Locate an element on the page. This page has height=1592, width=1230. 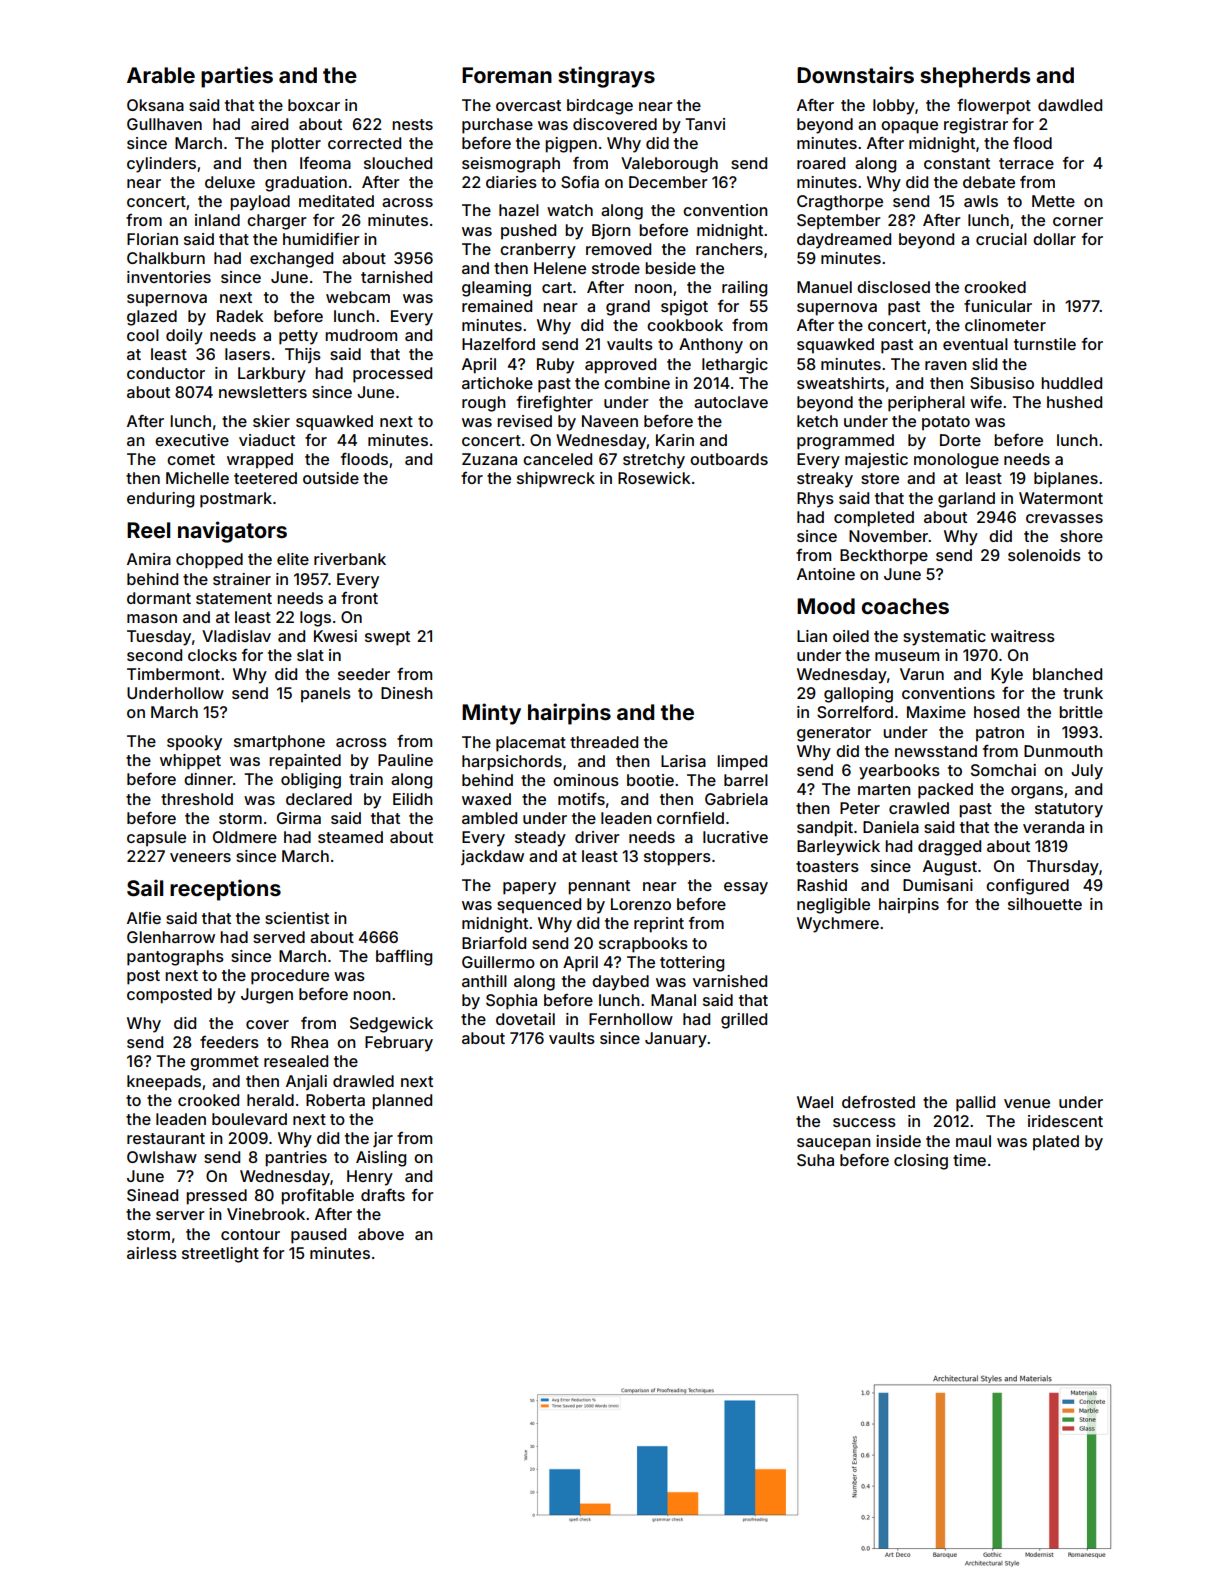
outboards is located at coordinates (729, 459).
